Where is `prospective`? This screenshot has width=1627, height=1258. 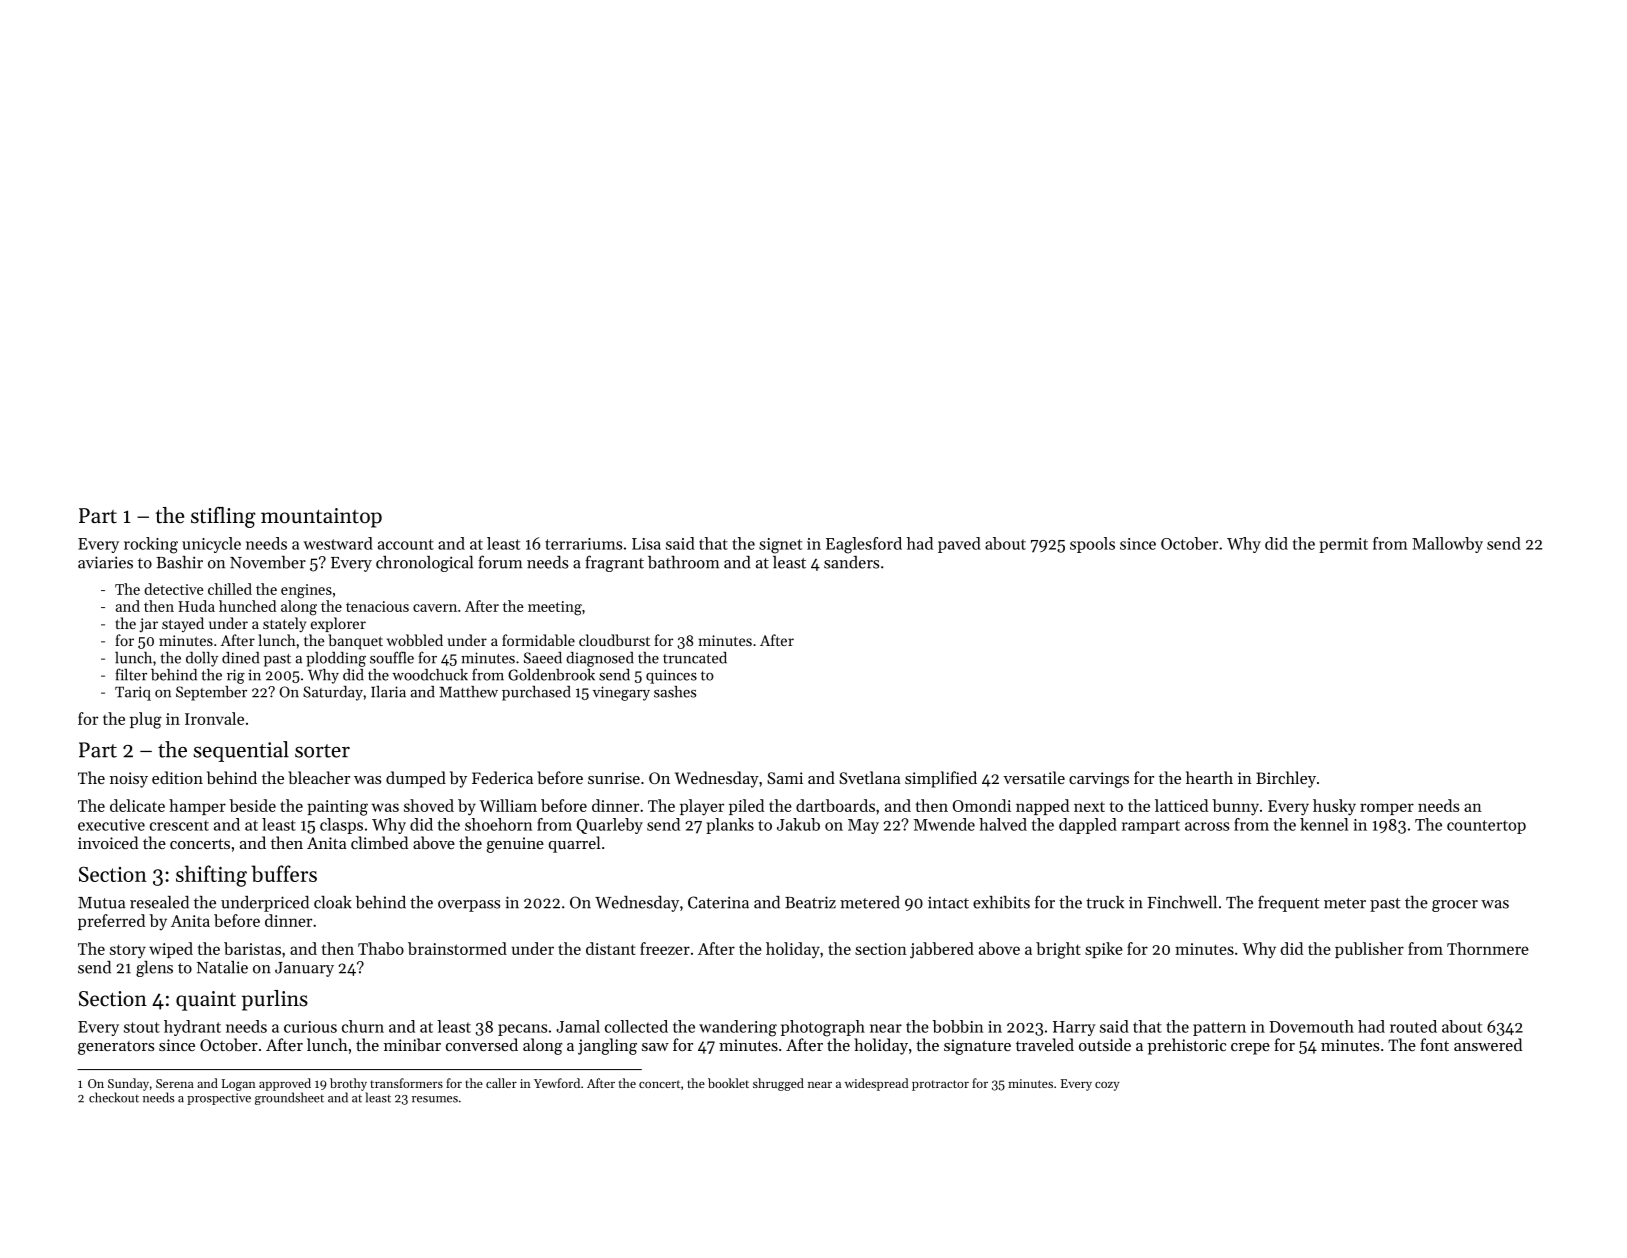 prospective is located at coordinates (219, 1099).
